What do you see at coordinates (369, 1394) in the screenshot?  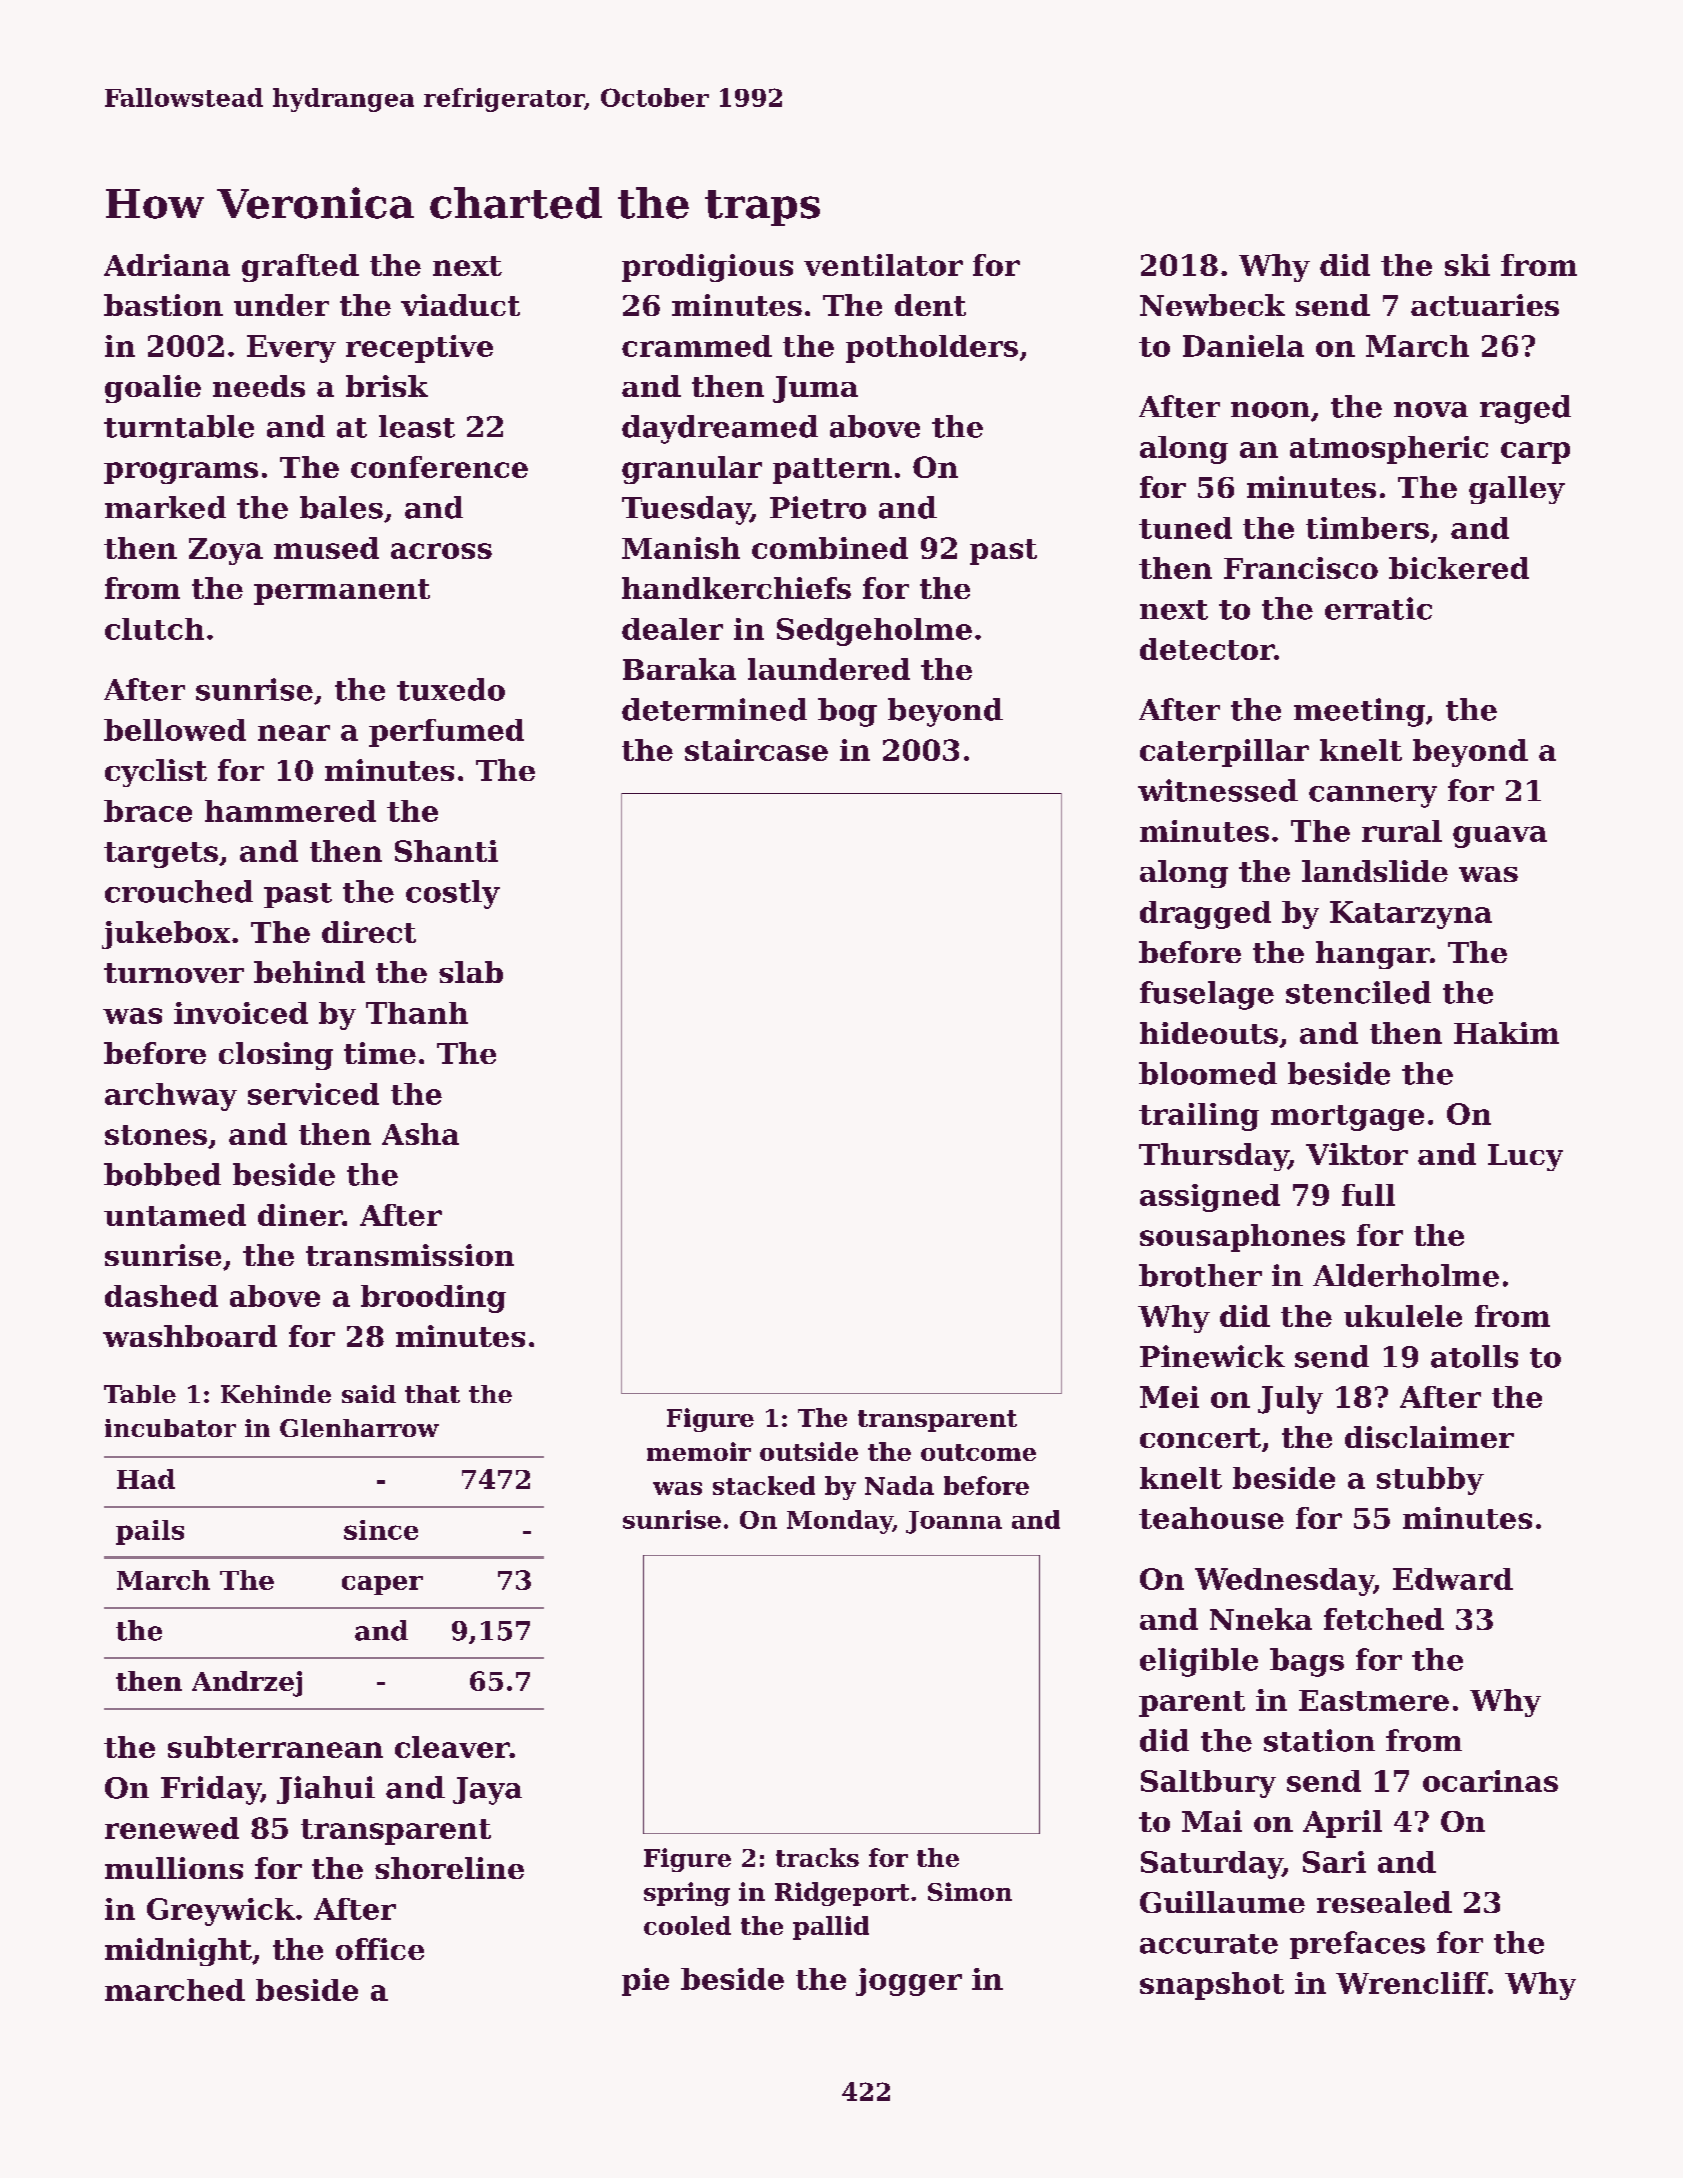 I see `said` at bounding box center [369, 1394].
